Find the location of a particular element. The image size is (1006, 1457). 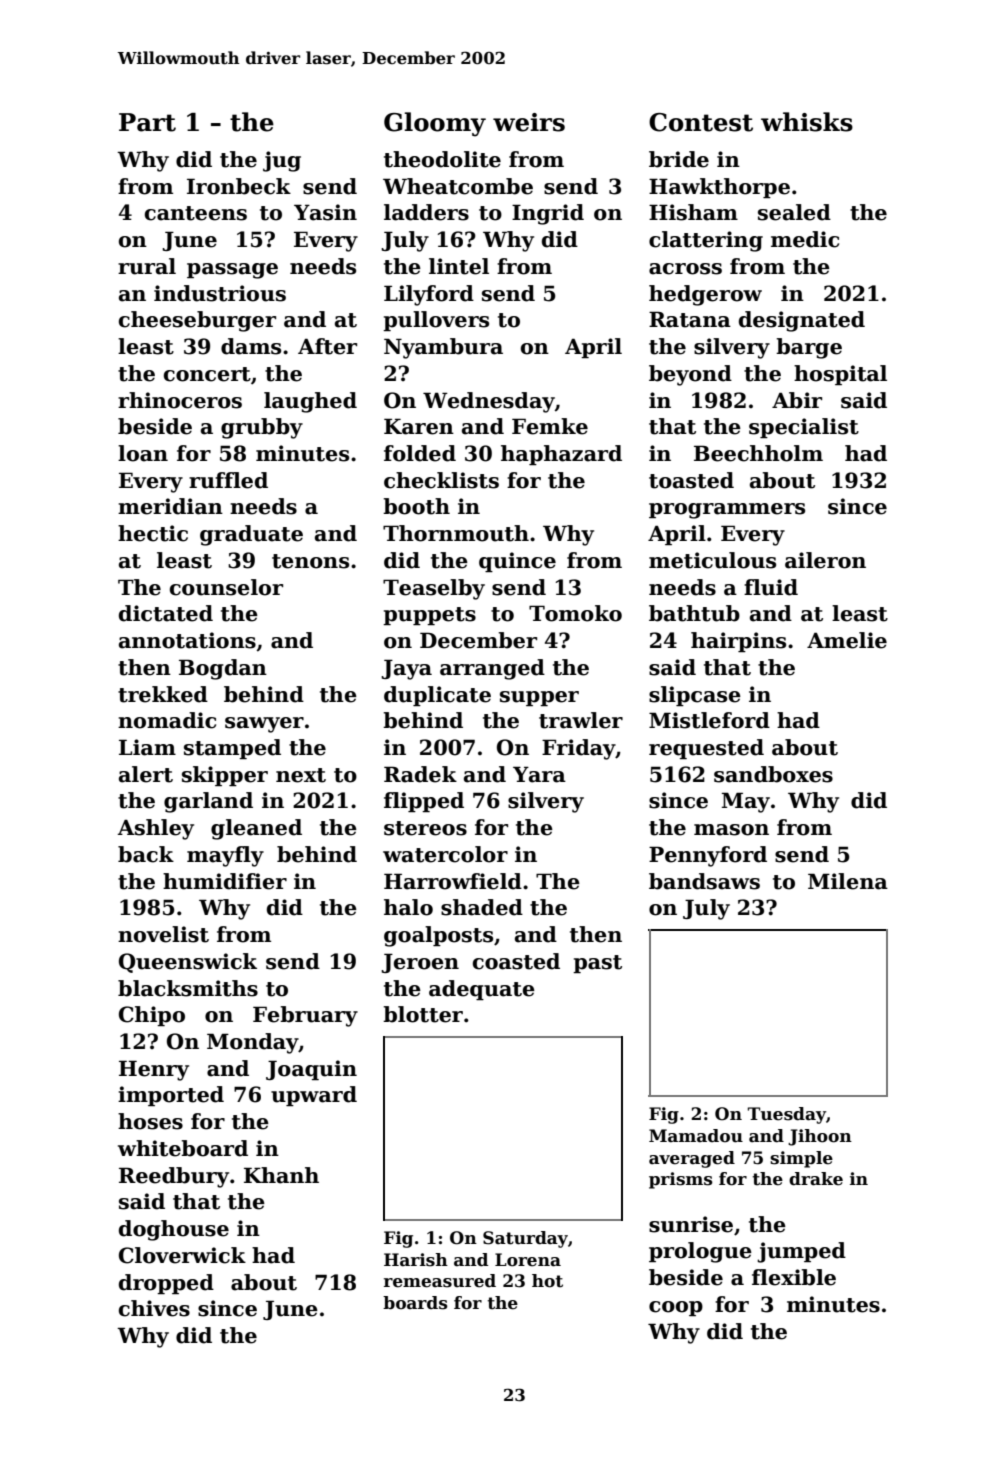

specialist is located at coordinates (804, 428).
